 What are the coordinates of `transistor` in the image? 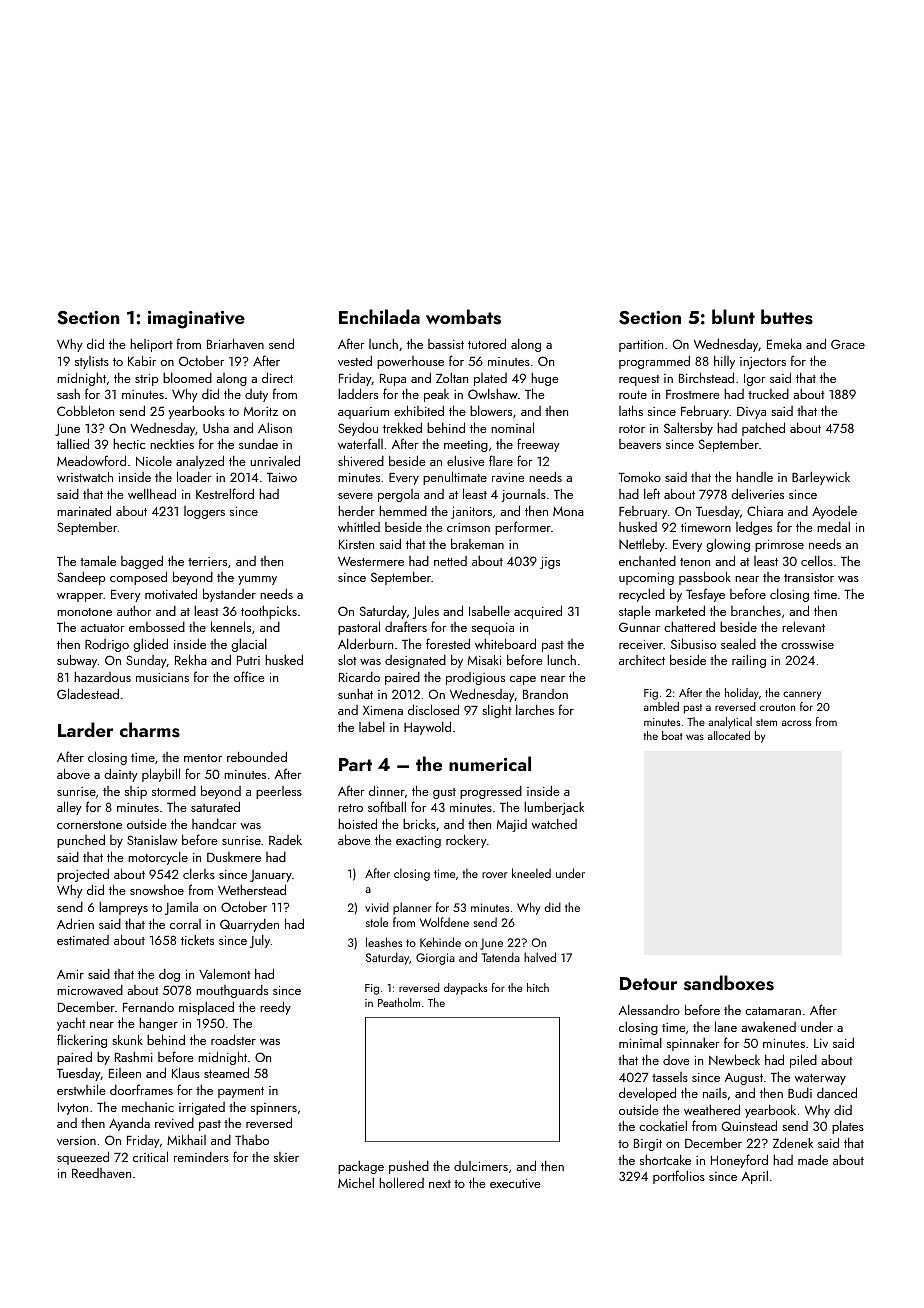 It's located at (809, 577).
